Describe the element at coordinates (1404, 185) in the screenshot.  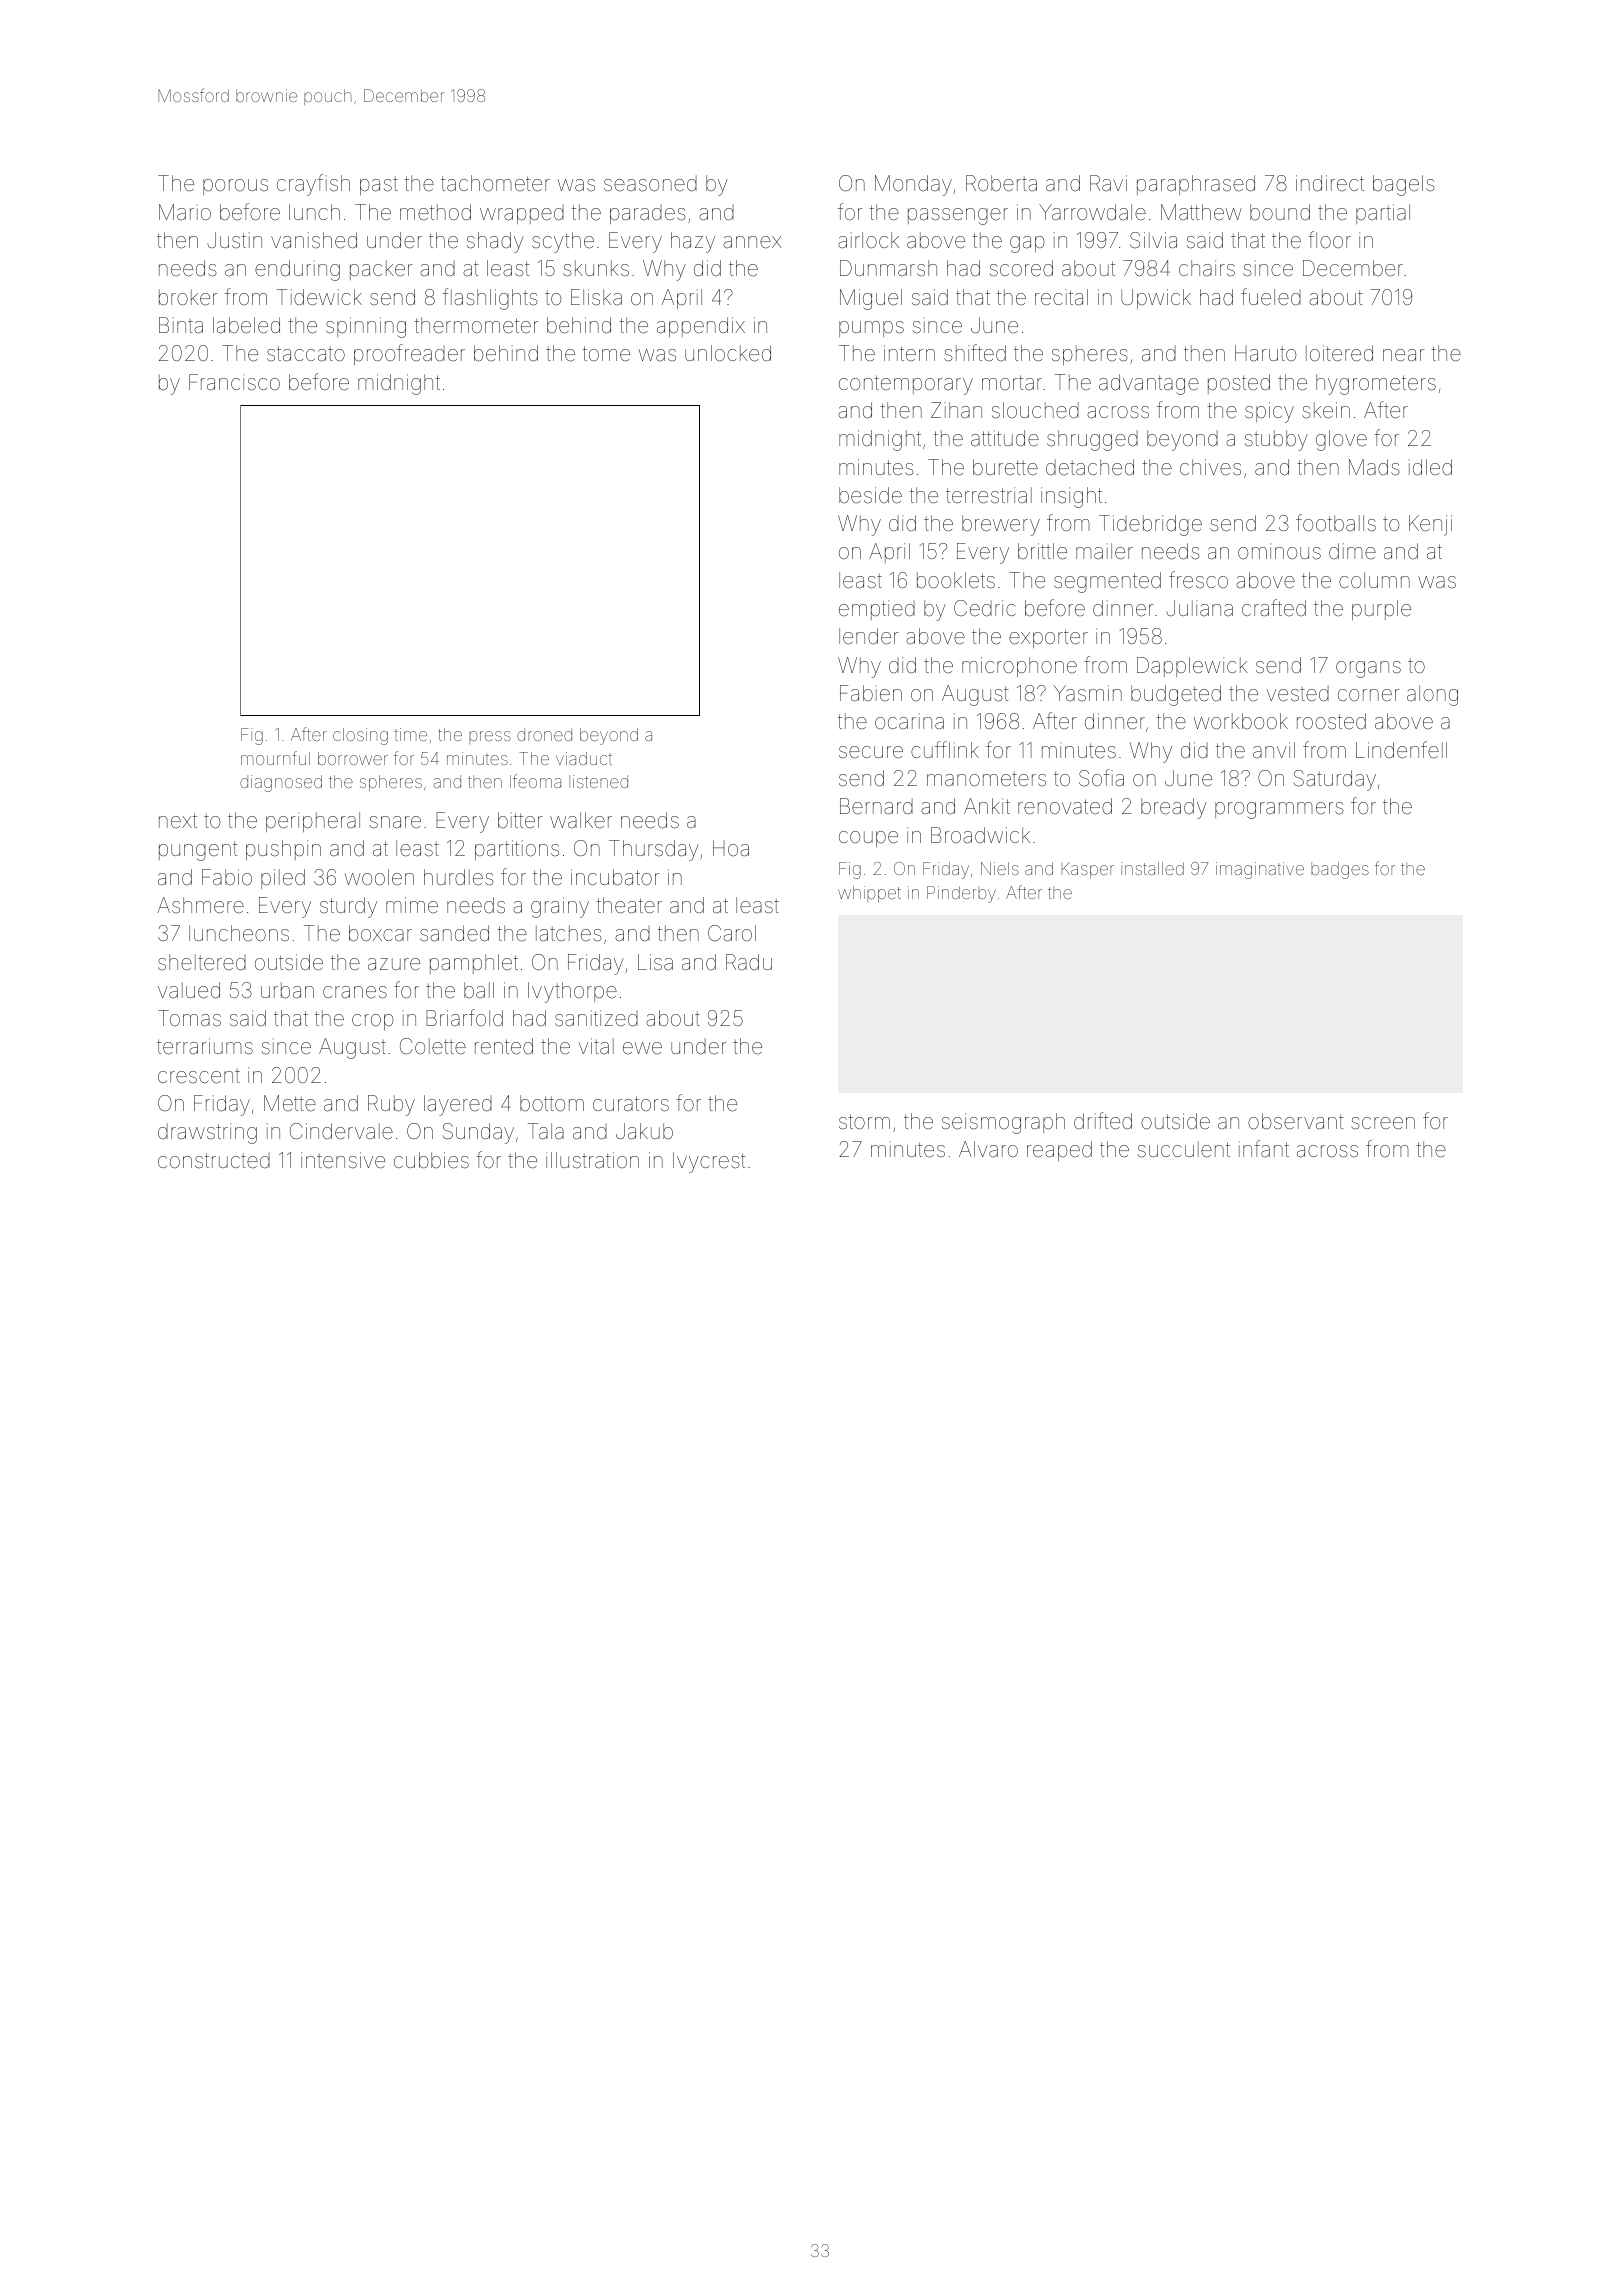
I see `bagels` at that location.
